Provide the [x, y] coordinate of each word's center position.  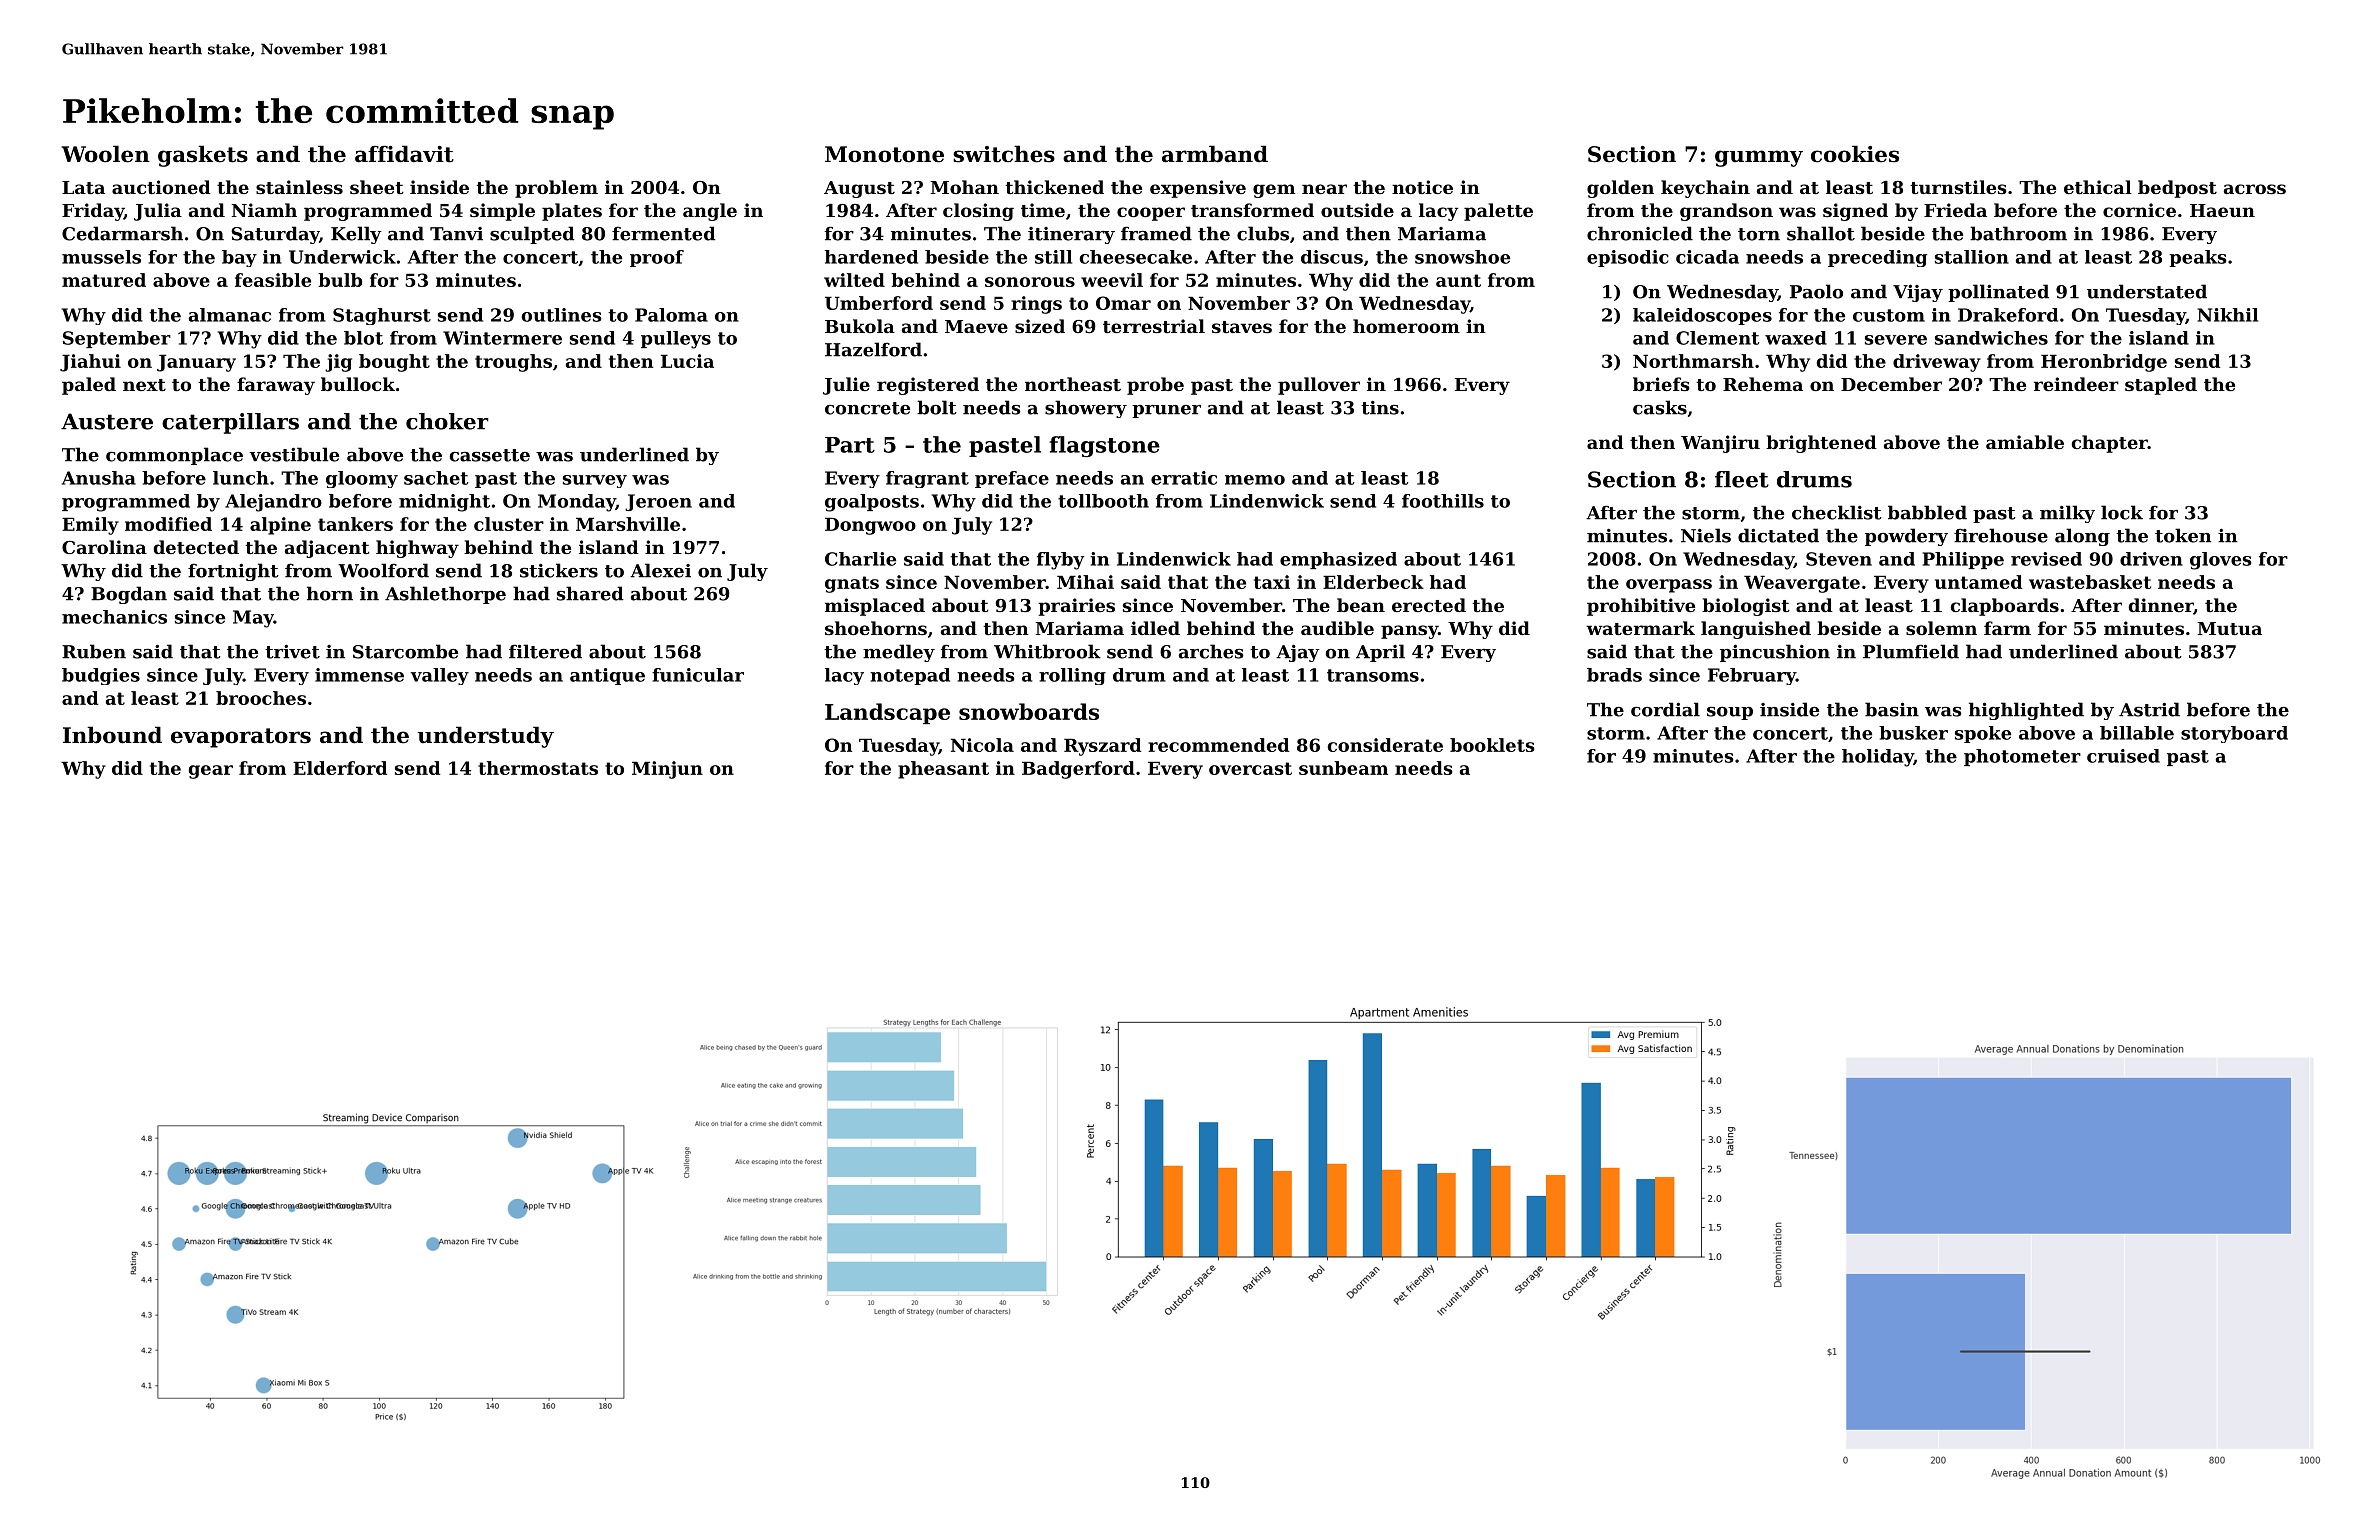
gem [1274, 191]
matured [104, 280]
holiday [1878, 758]
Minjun [667, 770]
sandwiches [1991, 338]
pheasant [943, 770]
